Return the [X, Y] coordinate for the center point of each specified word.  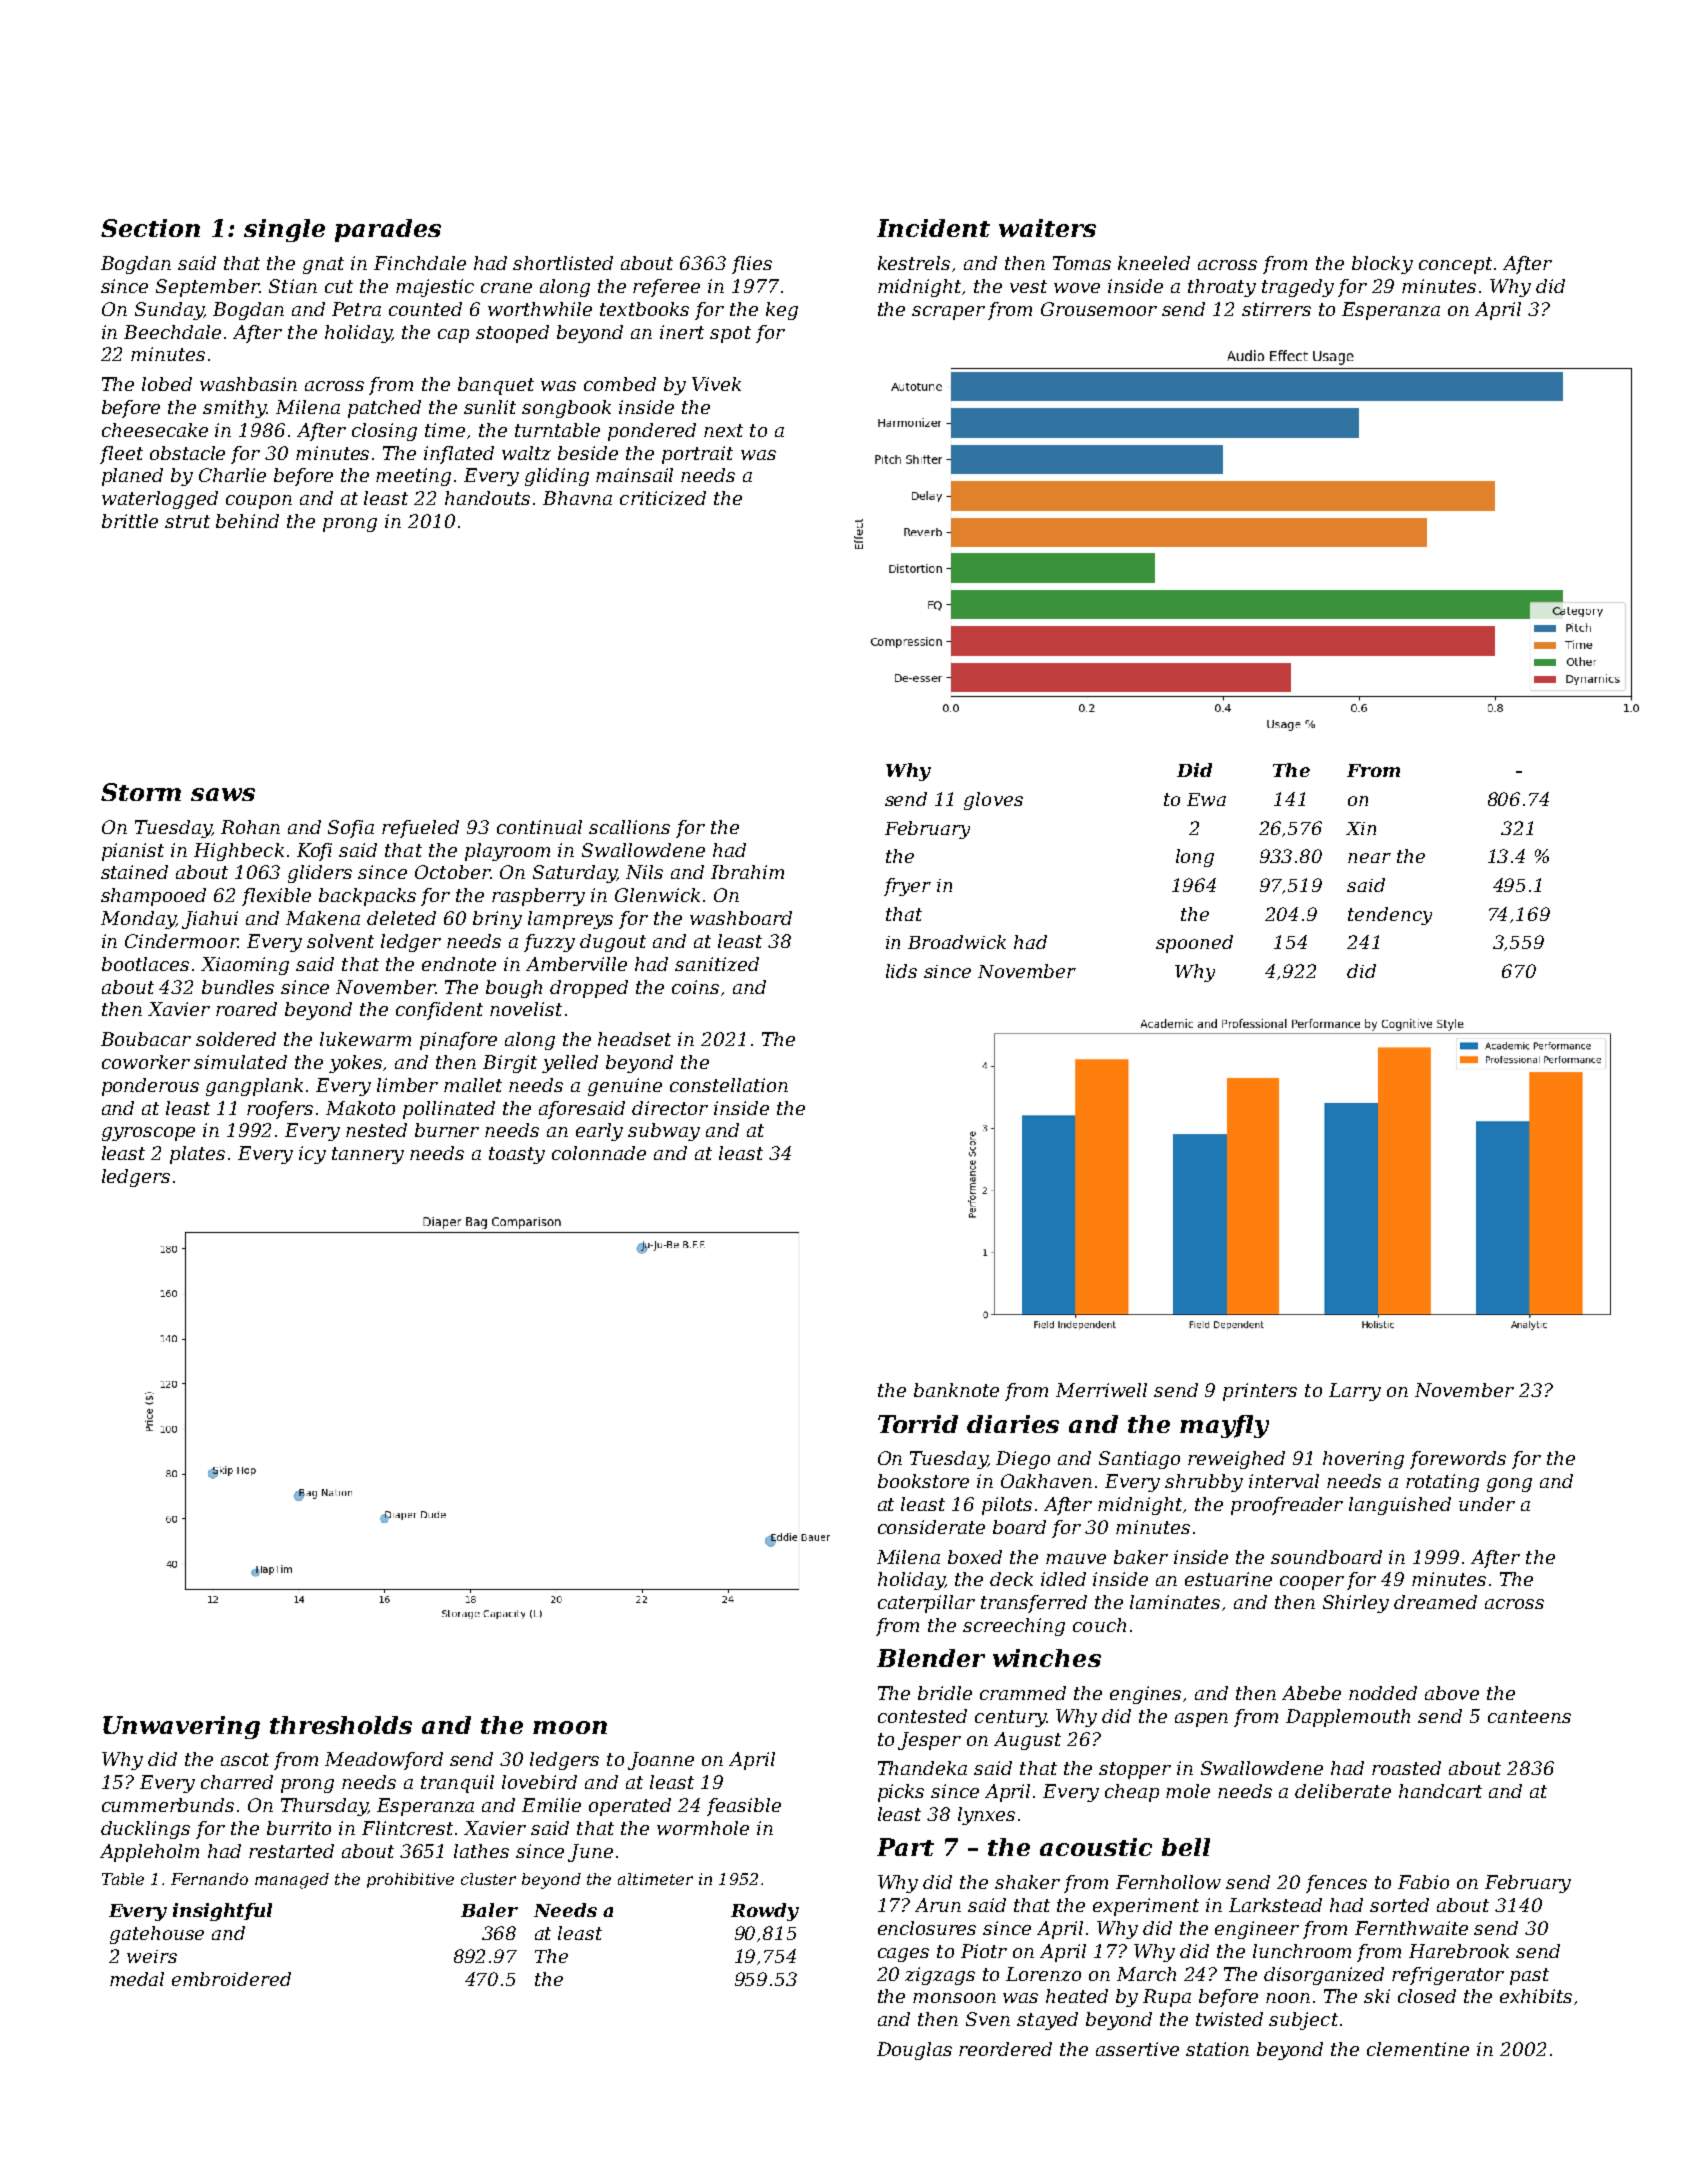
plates [197, 1155]
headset [634, 1039]
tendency [1390, 916]
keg [782, 311]
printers [1260, 1392]
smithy [235, 409]
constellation [729, 1085]
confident [439, 1011]
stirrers [1276, 309]
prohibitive [410, 1880]
